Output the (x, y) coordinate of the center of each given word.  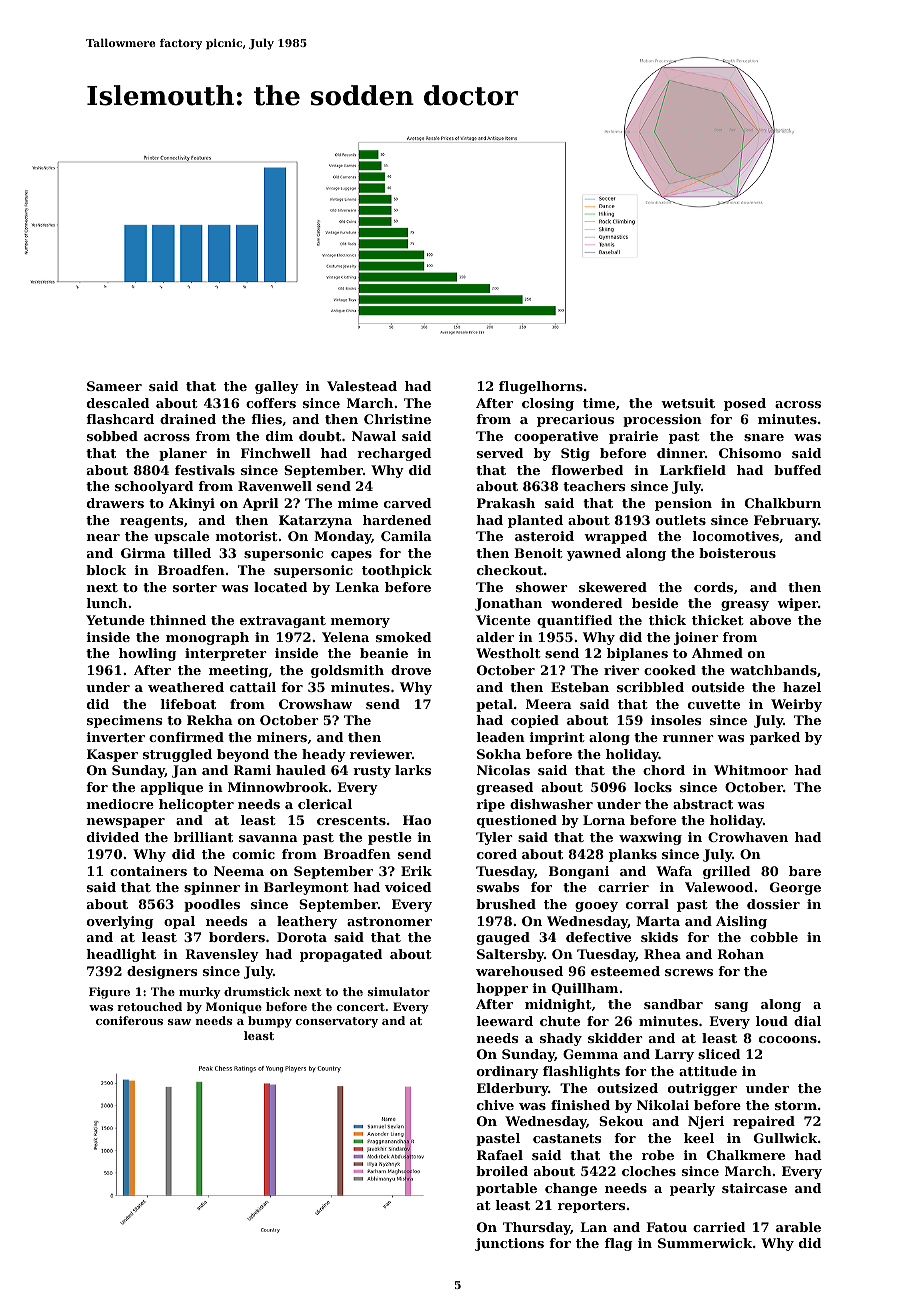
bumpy (270, 1022)
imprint (557, 738)
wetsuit (688, 403)
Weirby (796, 705)
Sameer (114, 386)
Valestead (362, 386)
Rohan (740, 954)
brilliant (203, 837)
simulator (399, 991)
